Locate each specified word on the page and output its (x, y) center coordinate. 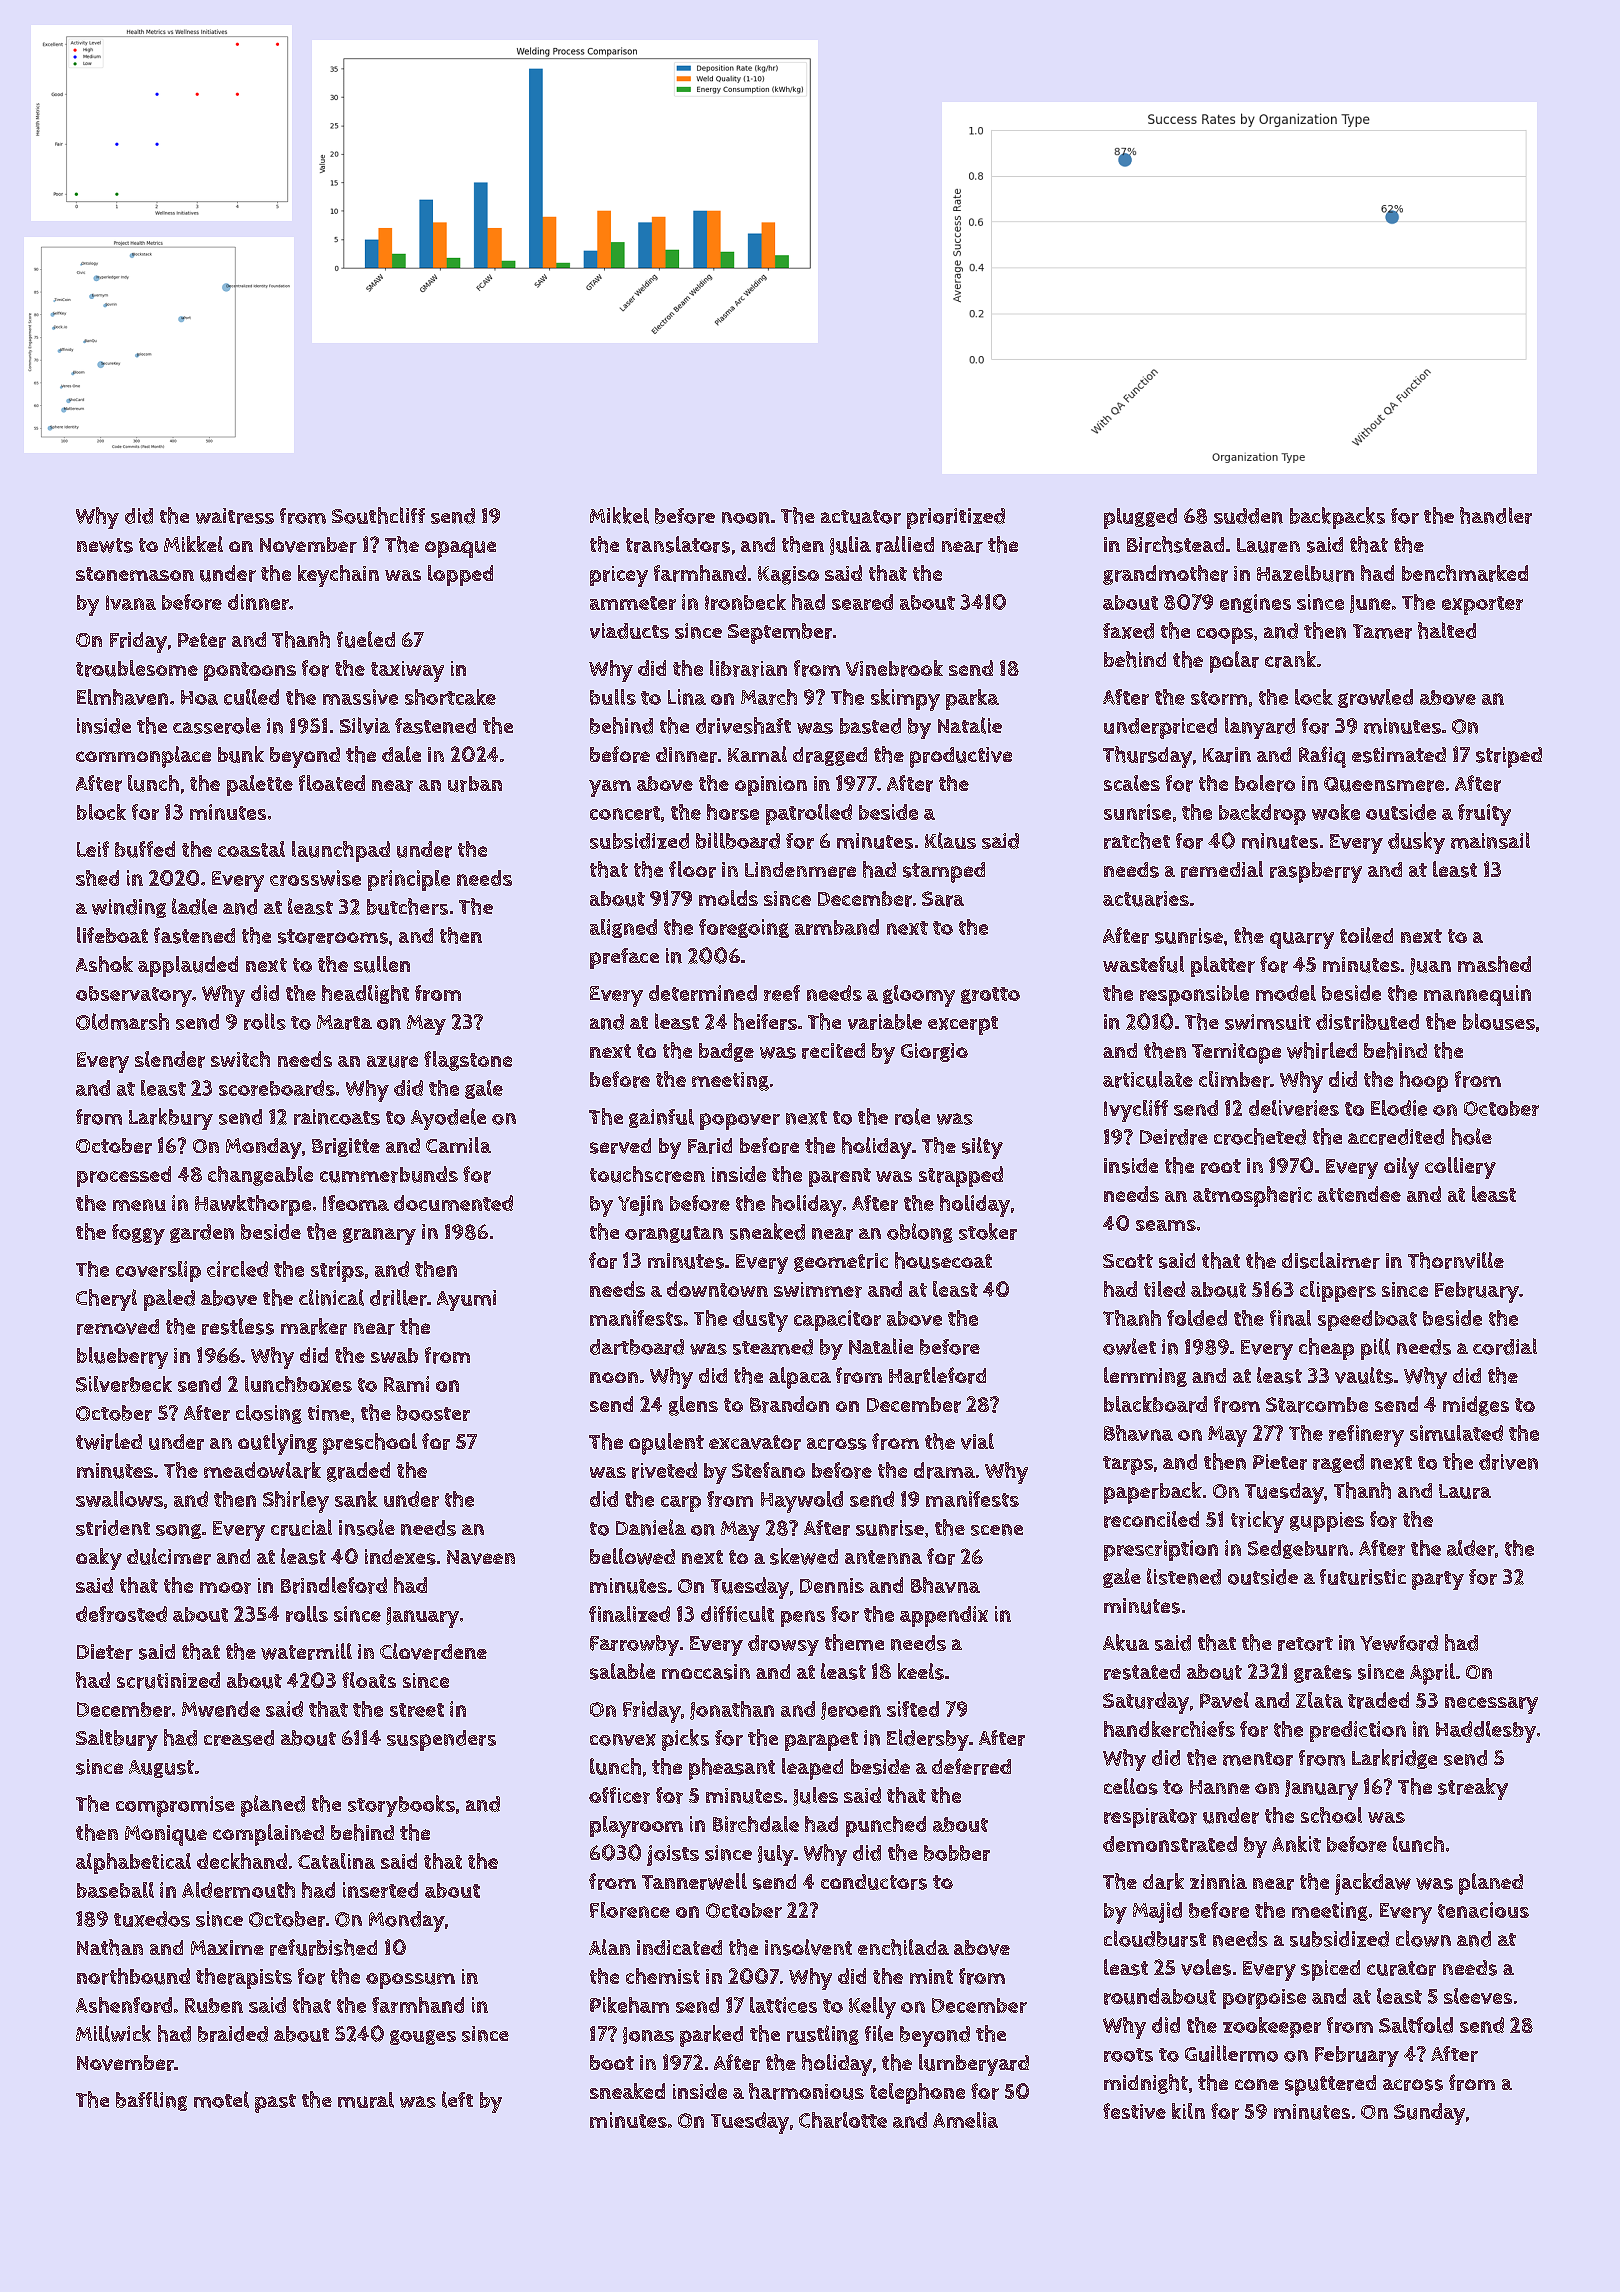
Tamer (1382, 631)
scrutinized (168, 1680)
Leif (93, 849)
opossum (410, 1981)
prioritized (956, 518)
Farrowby (634, 1645)
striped (1509, 757)
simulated (1456, 1433)
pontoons (250, 671)
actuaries (1146, 899)
